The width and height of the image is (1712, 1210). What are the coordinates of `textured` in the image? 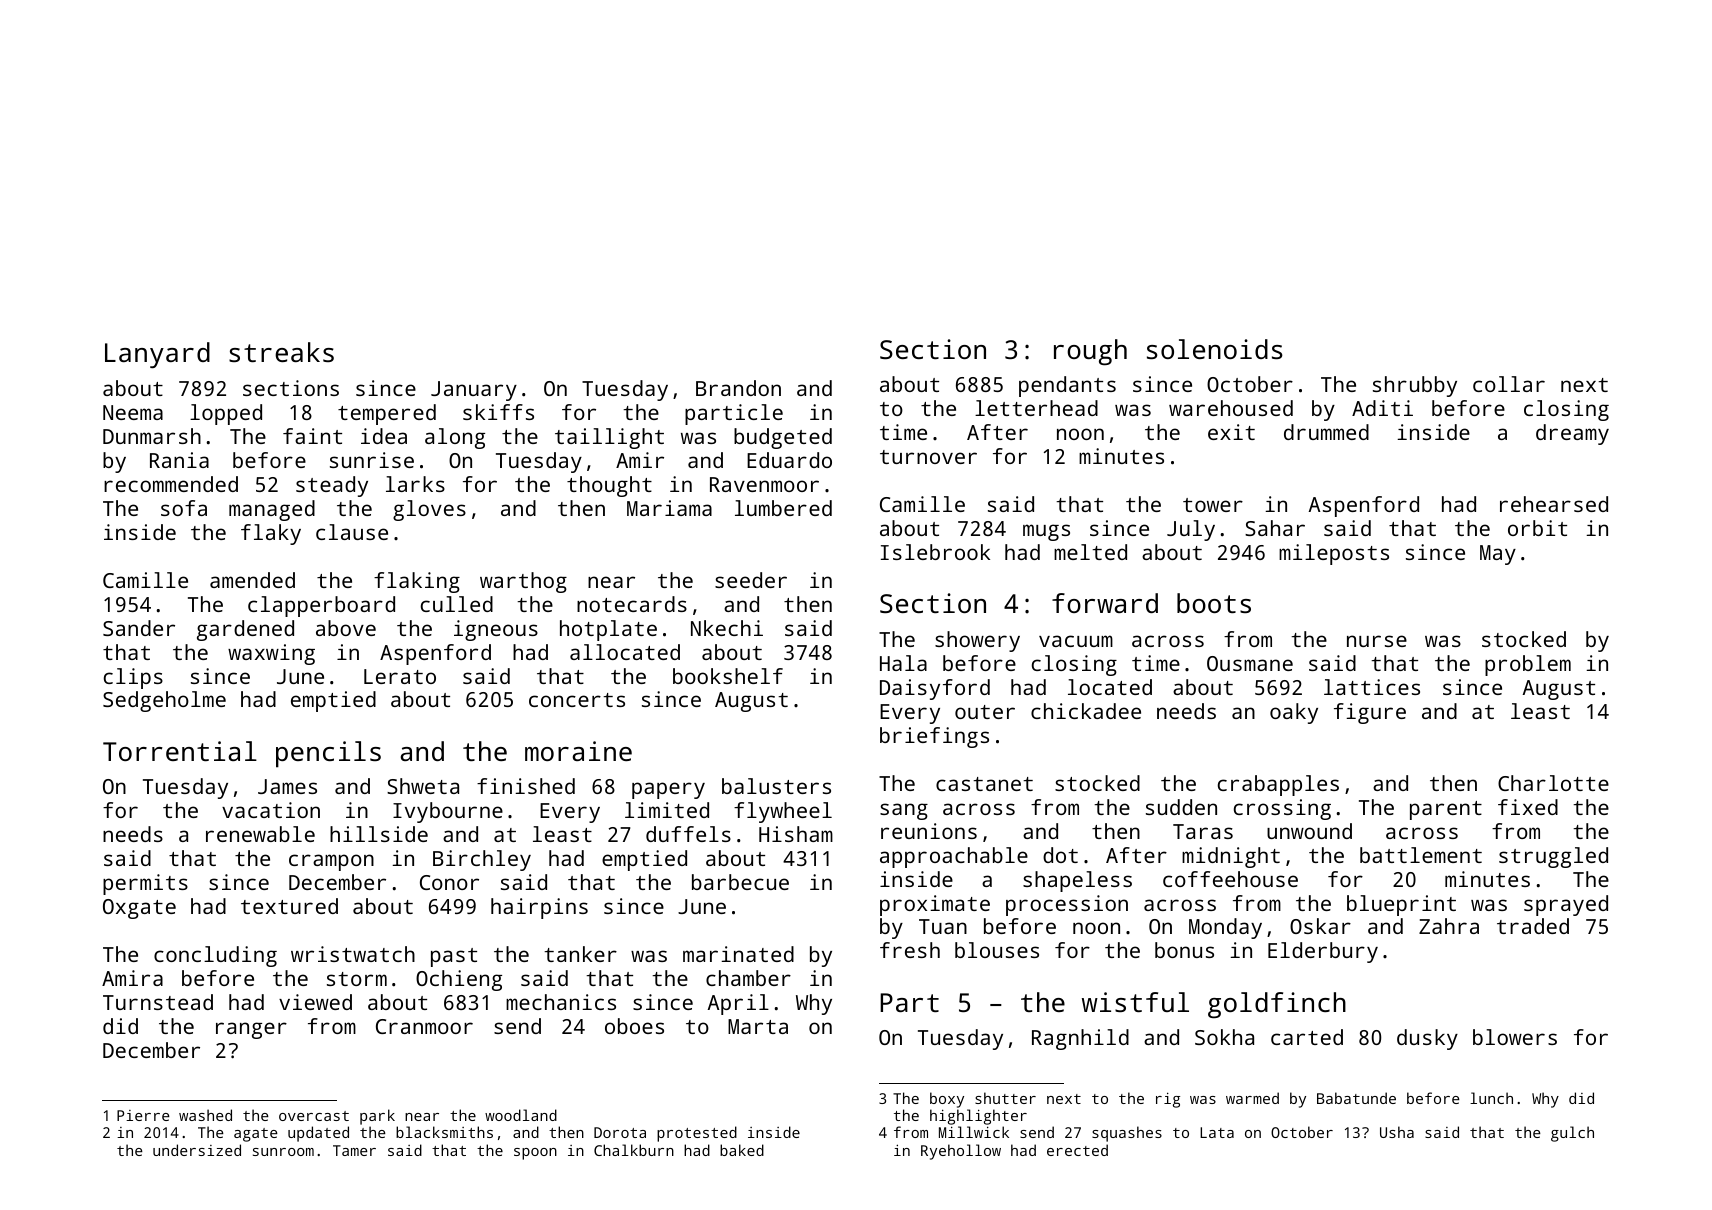 It's located at (289, 906).
